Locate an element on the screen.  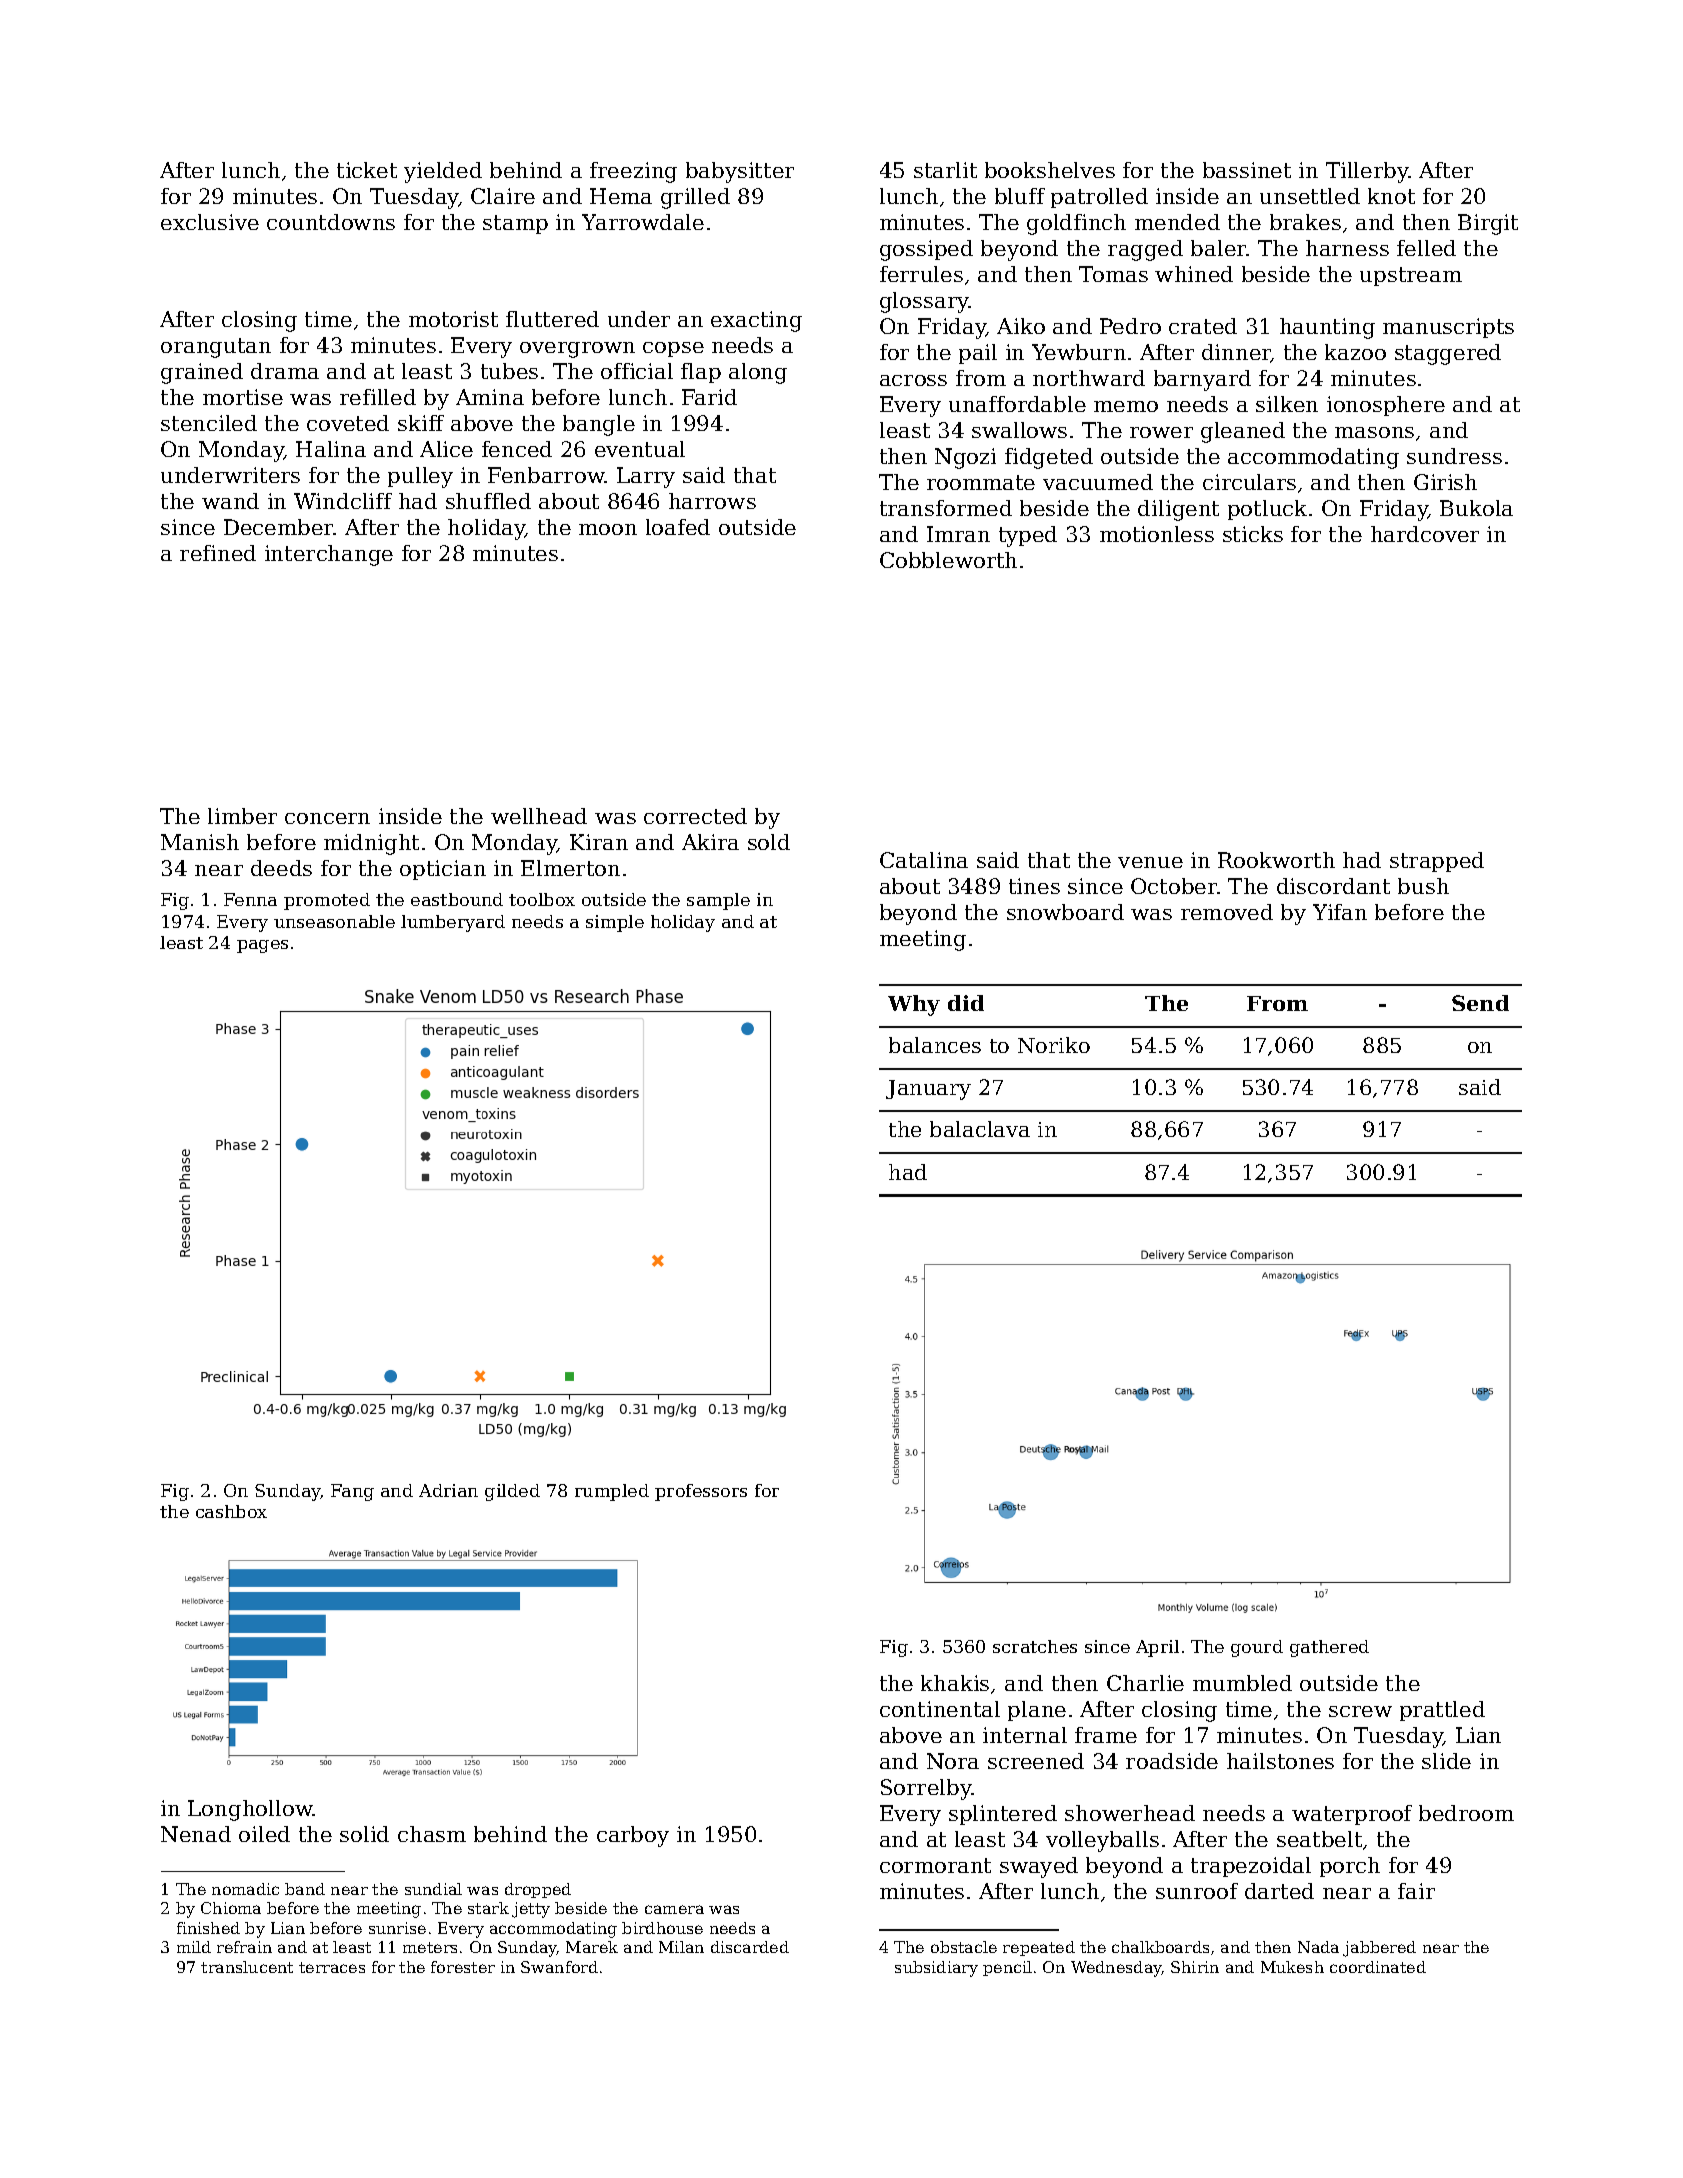
chasm is located at coordinates (432, 1834).
